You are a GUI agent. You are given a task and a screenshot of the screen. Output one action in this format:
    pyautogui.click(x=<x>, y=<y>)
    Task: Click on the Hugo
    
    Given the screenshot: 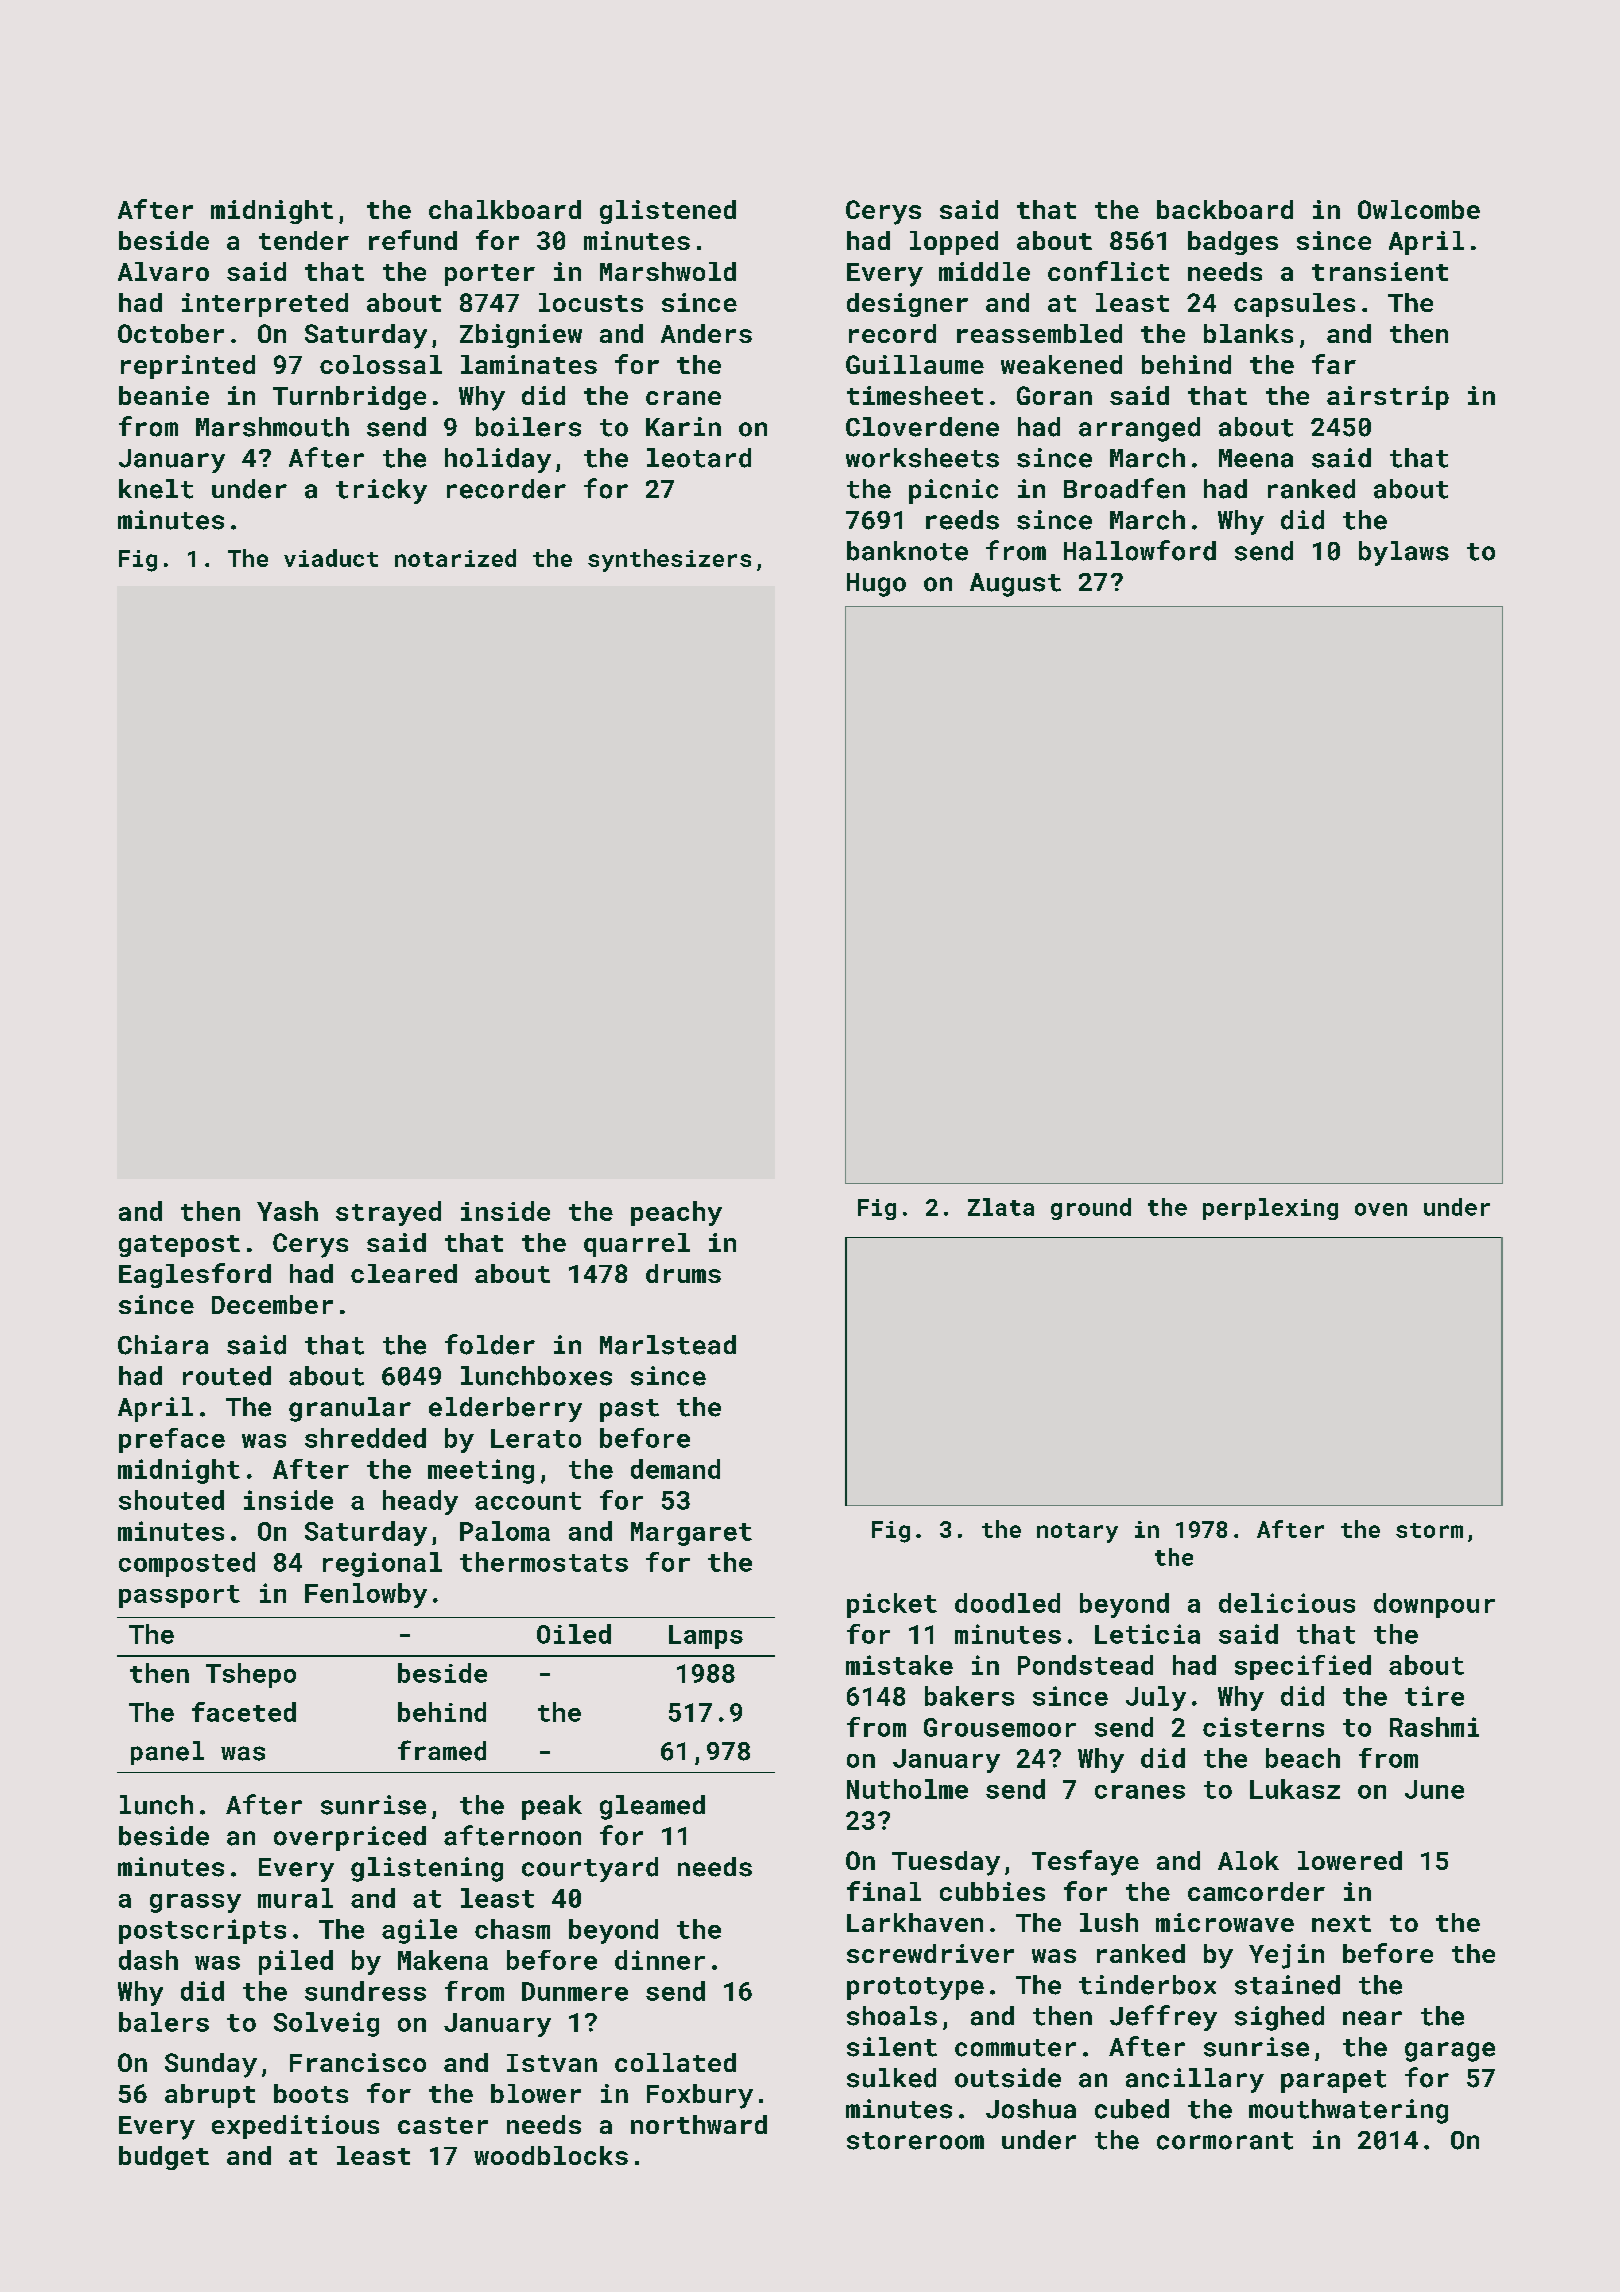 What is the action you would take?
    pyautogui.click(x=876, y=585)
